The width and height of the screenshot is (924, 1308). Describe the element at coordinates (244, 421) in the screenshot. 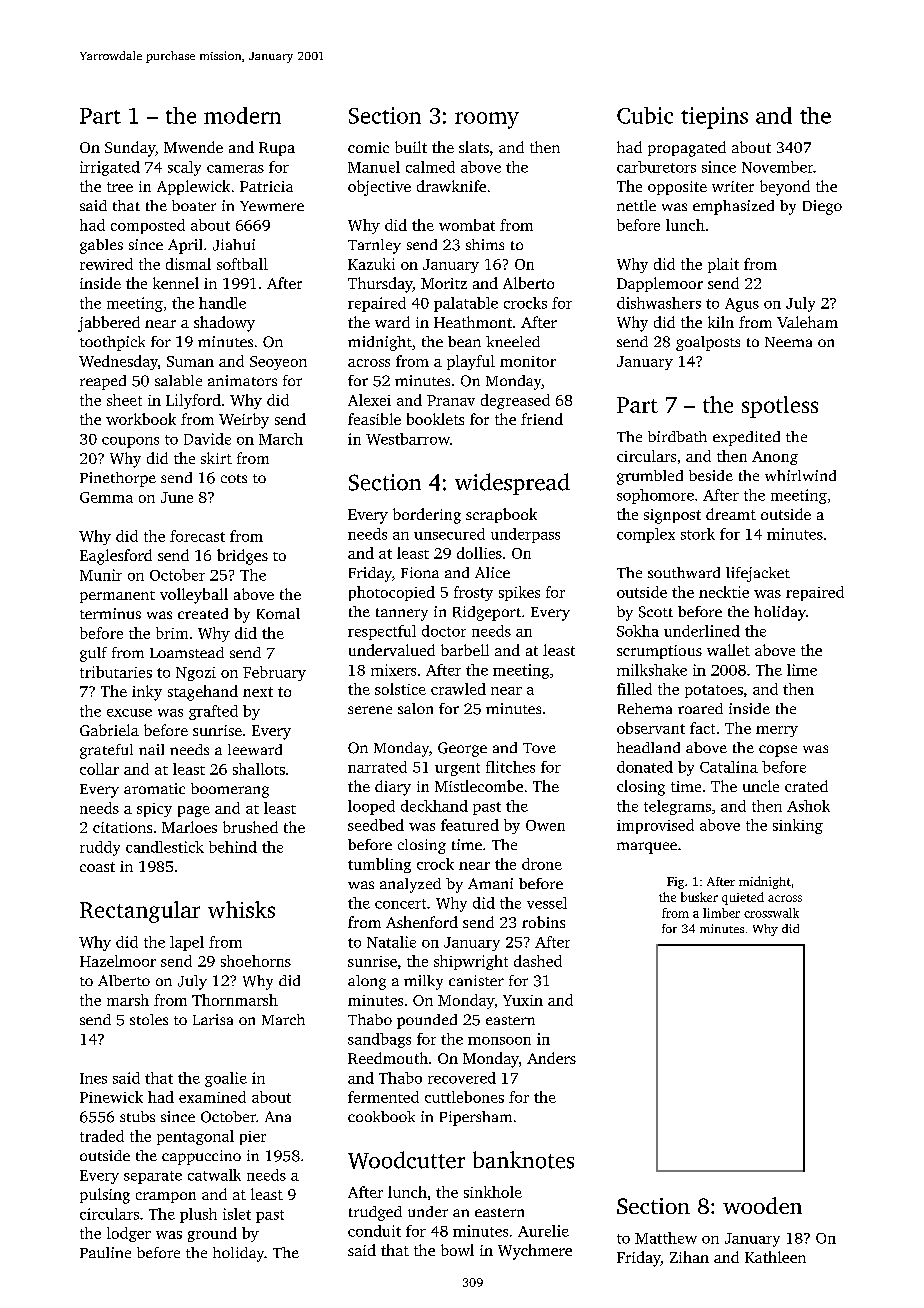

I see `Weirby` at that location.
